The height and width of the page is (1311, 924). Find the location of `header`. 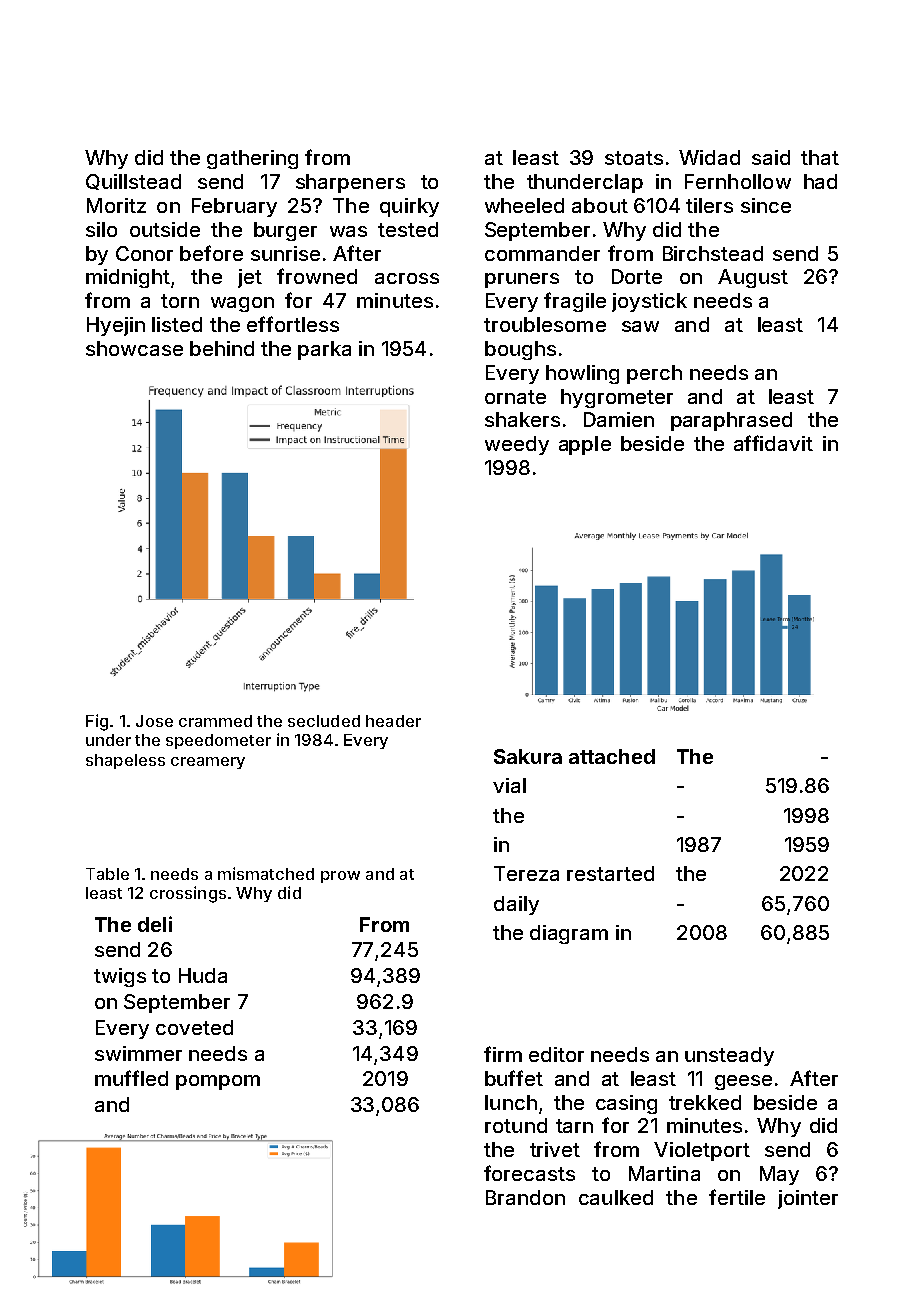

header is located at coordinates (393, 721).
